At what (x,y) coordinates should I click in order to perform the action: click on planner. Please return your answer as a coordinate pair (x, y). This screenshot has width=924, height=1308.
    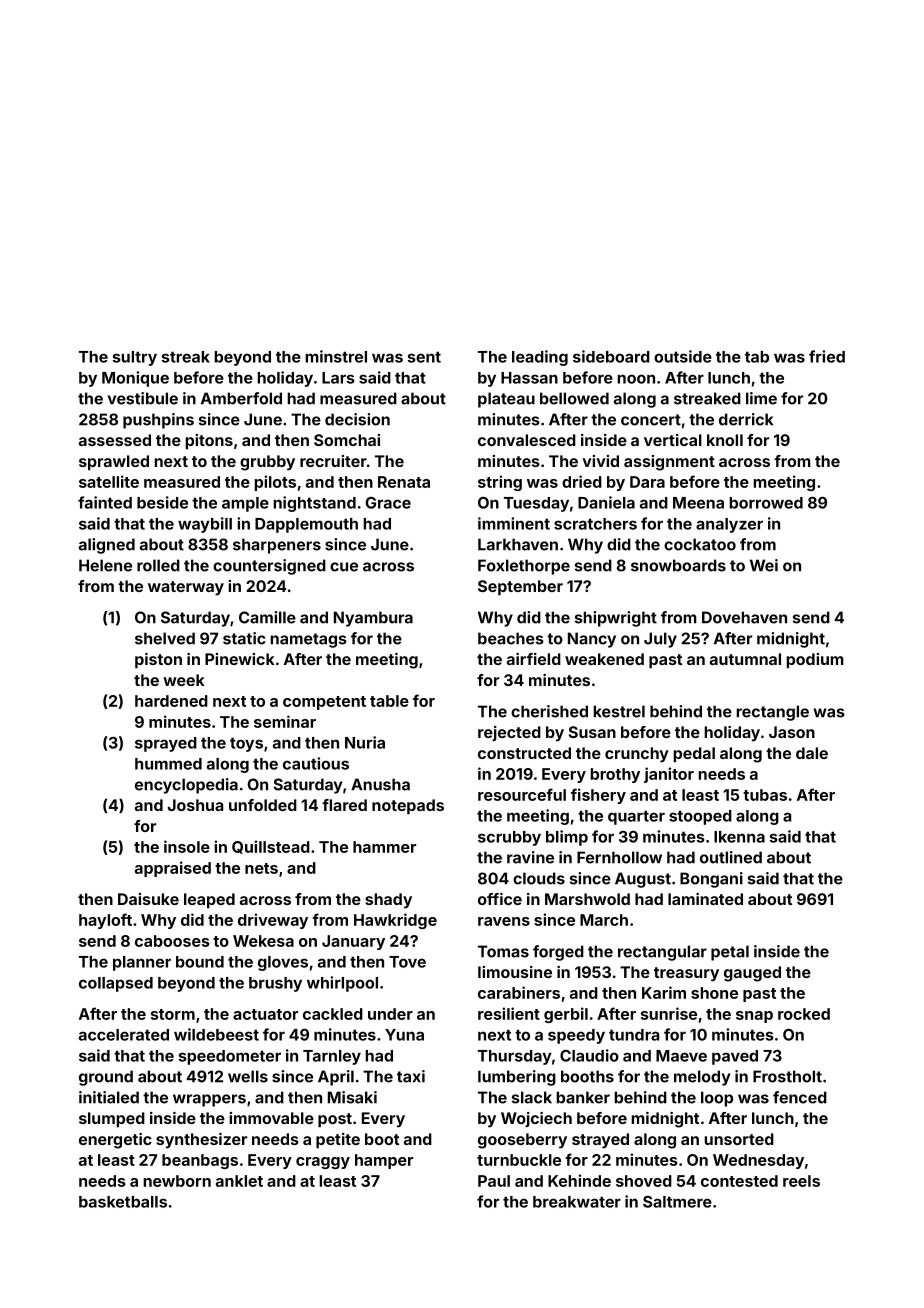
    Looking at the image, I should click on (142, 963).
